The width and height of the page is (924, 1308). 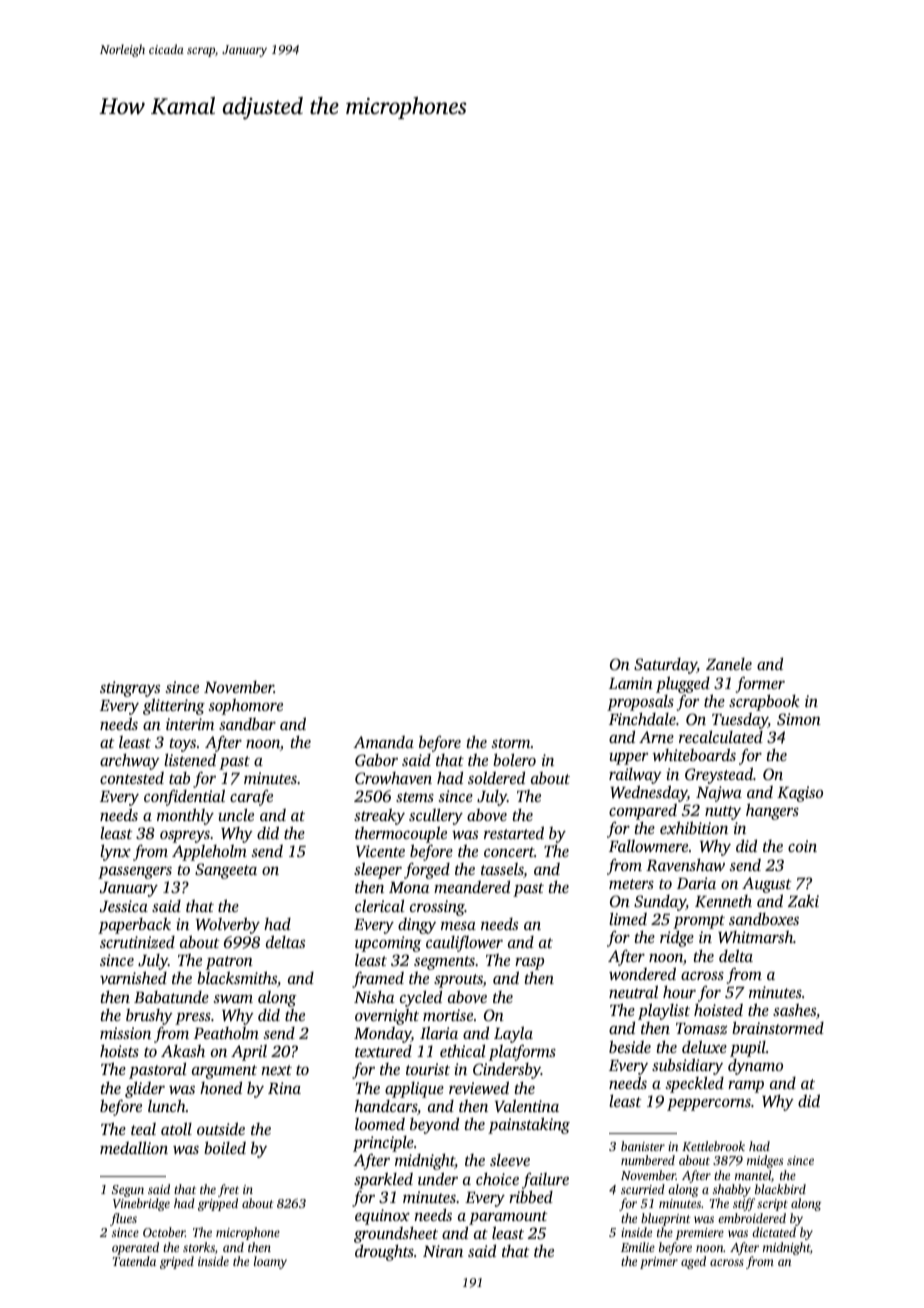 I want to click on Niran, so click(x=443, y=1251).
